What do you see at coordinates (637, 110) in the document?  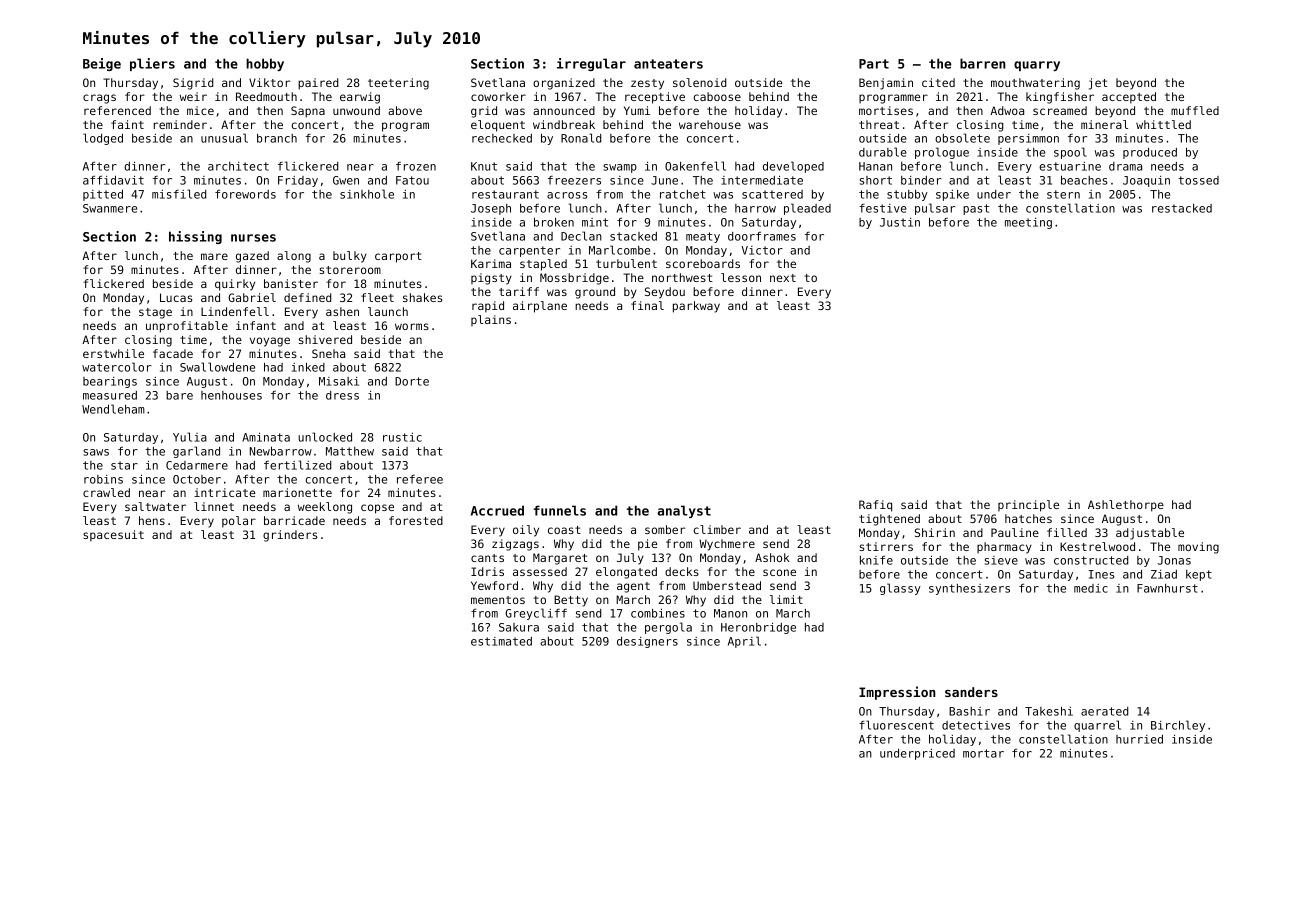 I see `Yumi` at bounding box center [637, 110].
